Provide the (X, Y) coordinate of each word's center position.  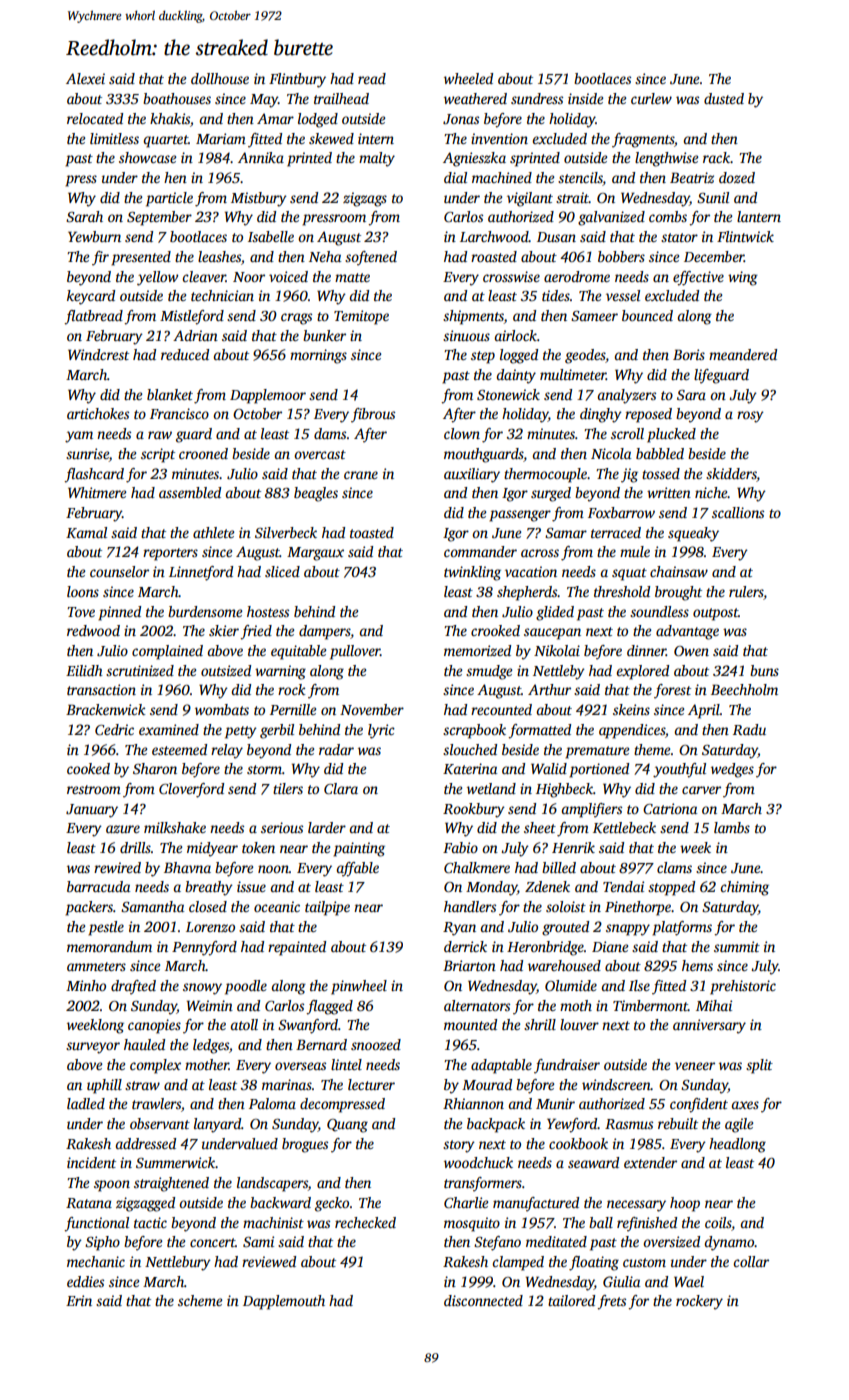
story (459, 1146)
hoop (685, 1204)
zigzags (365, 199)
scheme (200, 1300)
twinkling (472, 573)
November (372, 709)
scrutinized (140, 670)
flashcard (94, 475)
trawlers (156, 1103)
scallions (738, 512)
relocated (95, 118)
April (704, 711)
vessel (623, 295)
